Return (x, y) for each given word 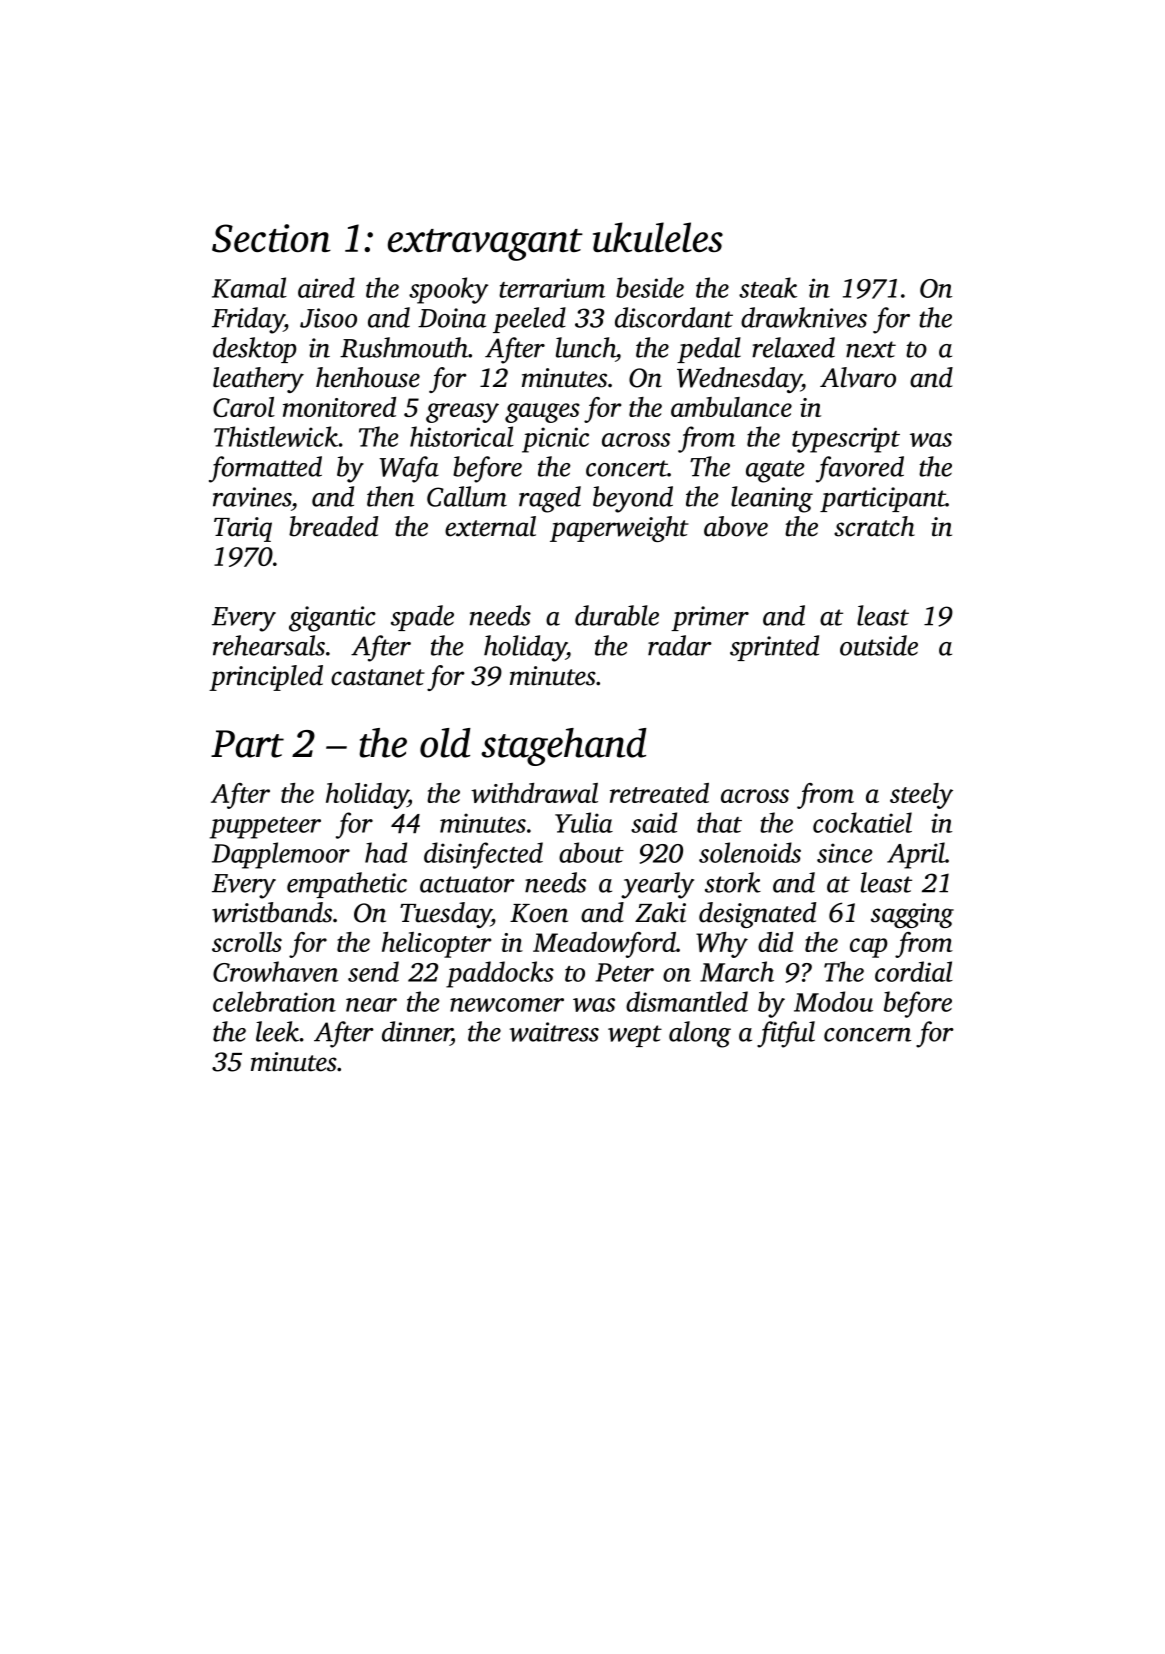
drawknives (804, 317)
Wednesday (739, 380)
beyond (633, 499)
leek (277, 1031)
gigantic (332, 619)
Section (271, 238)
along (700, 1034)
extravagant (485, 245)
